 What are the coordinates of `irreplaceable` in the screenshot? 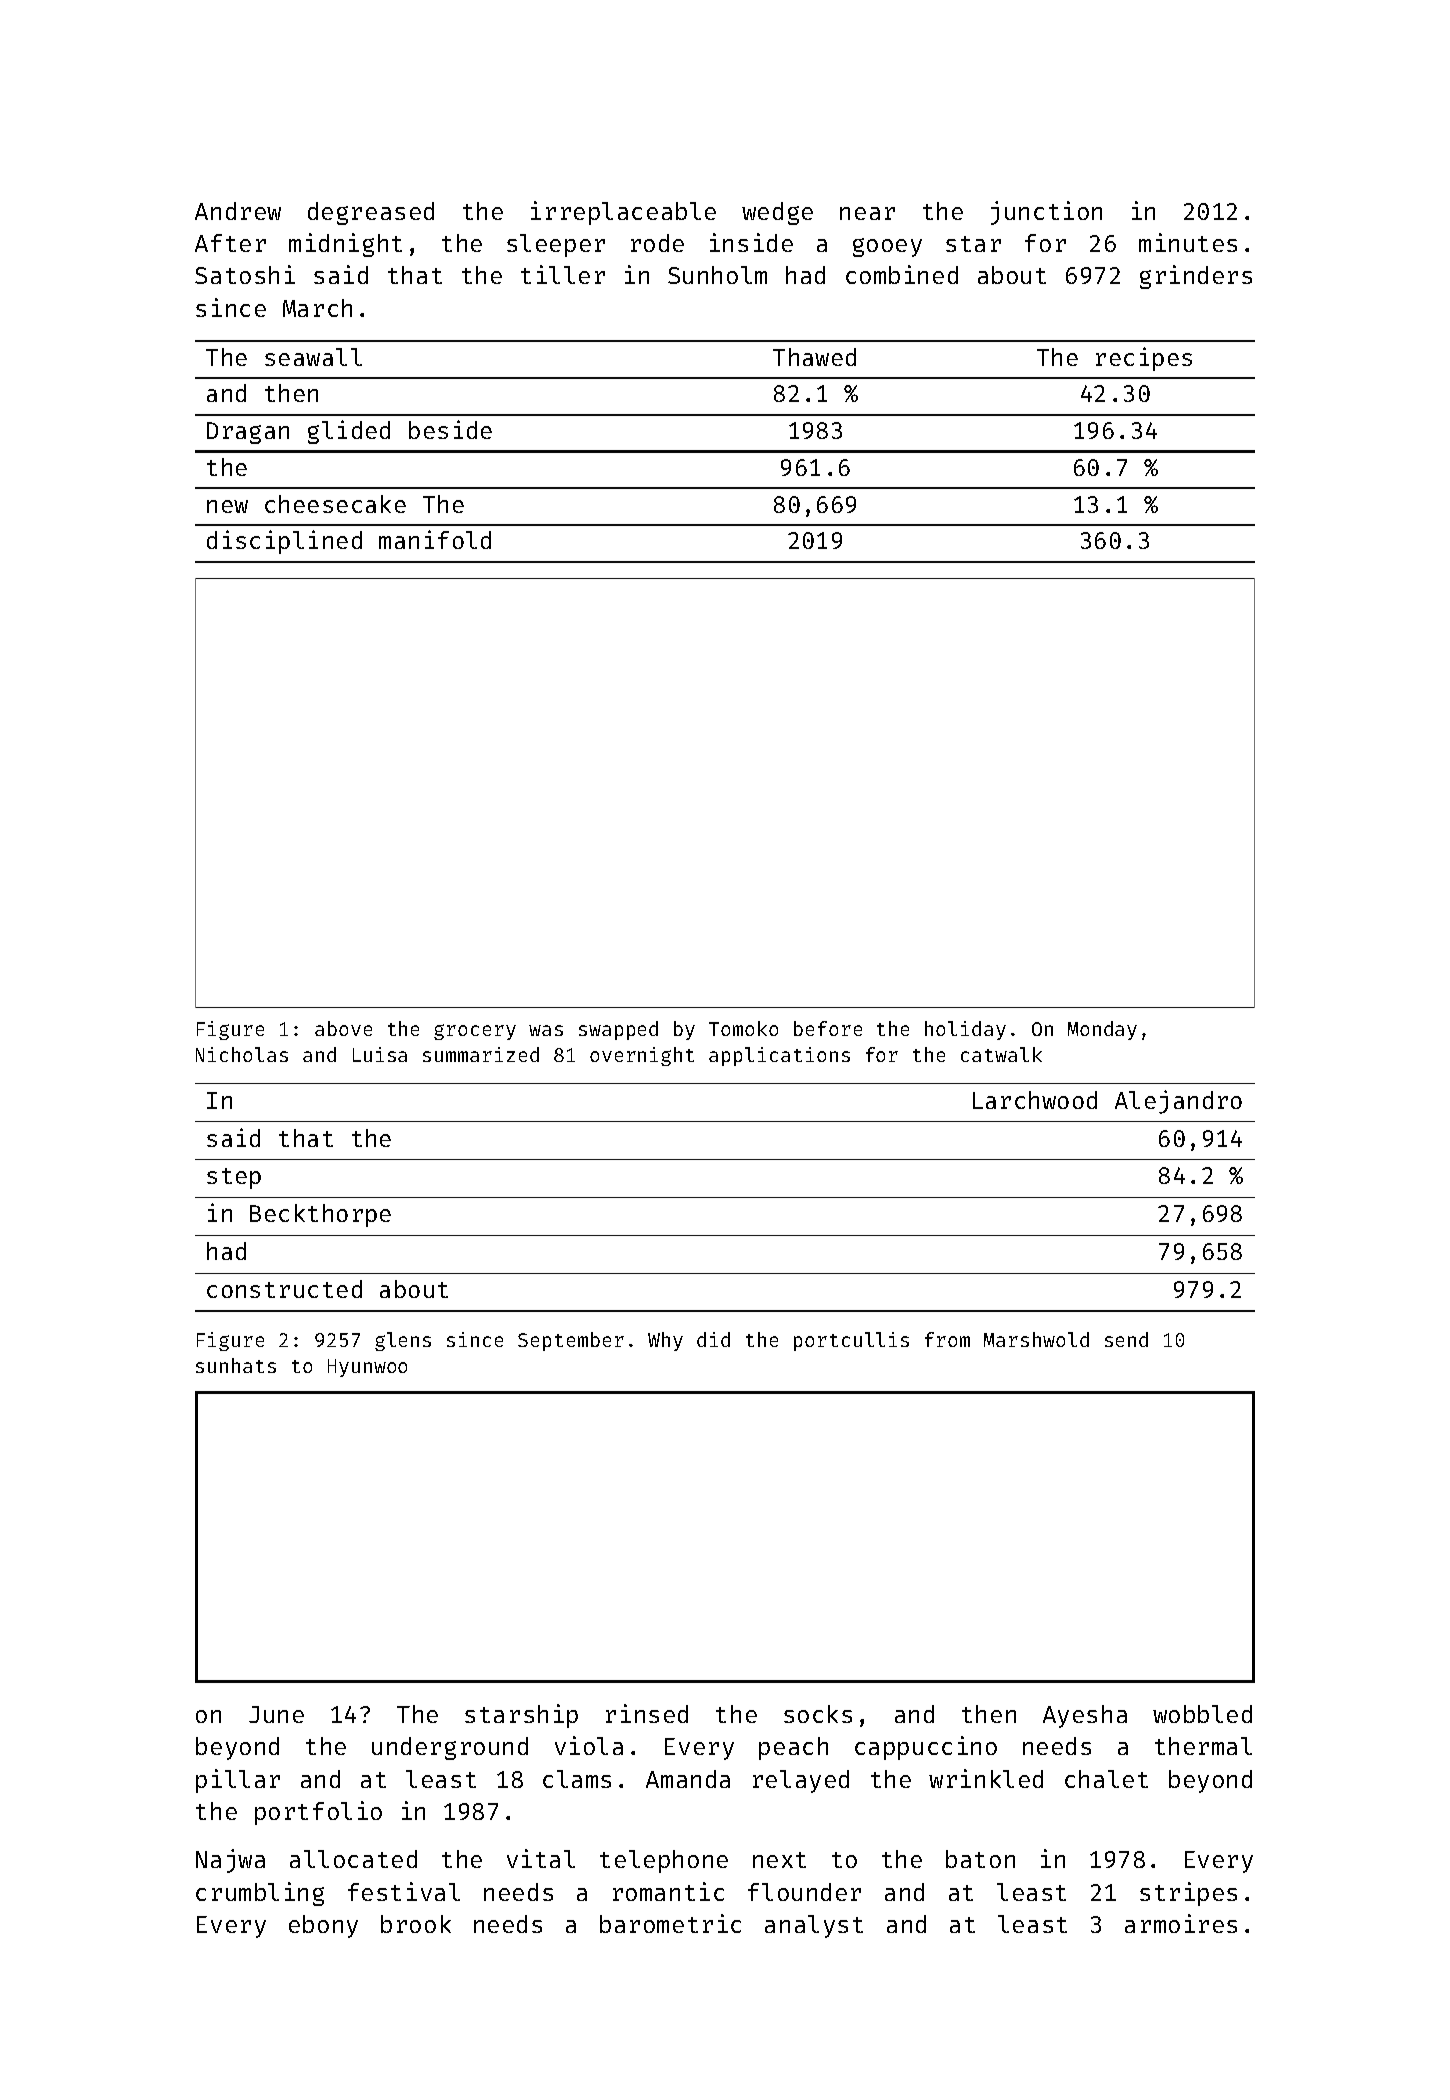 It's located at (623, 213).
